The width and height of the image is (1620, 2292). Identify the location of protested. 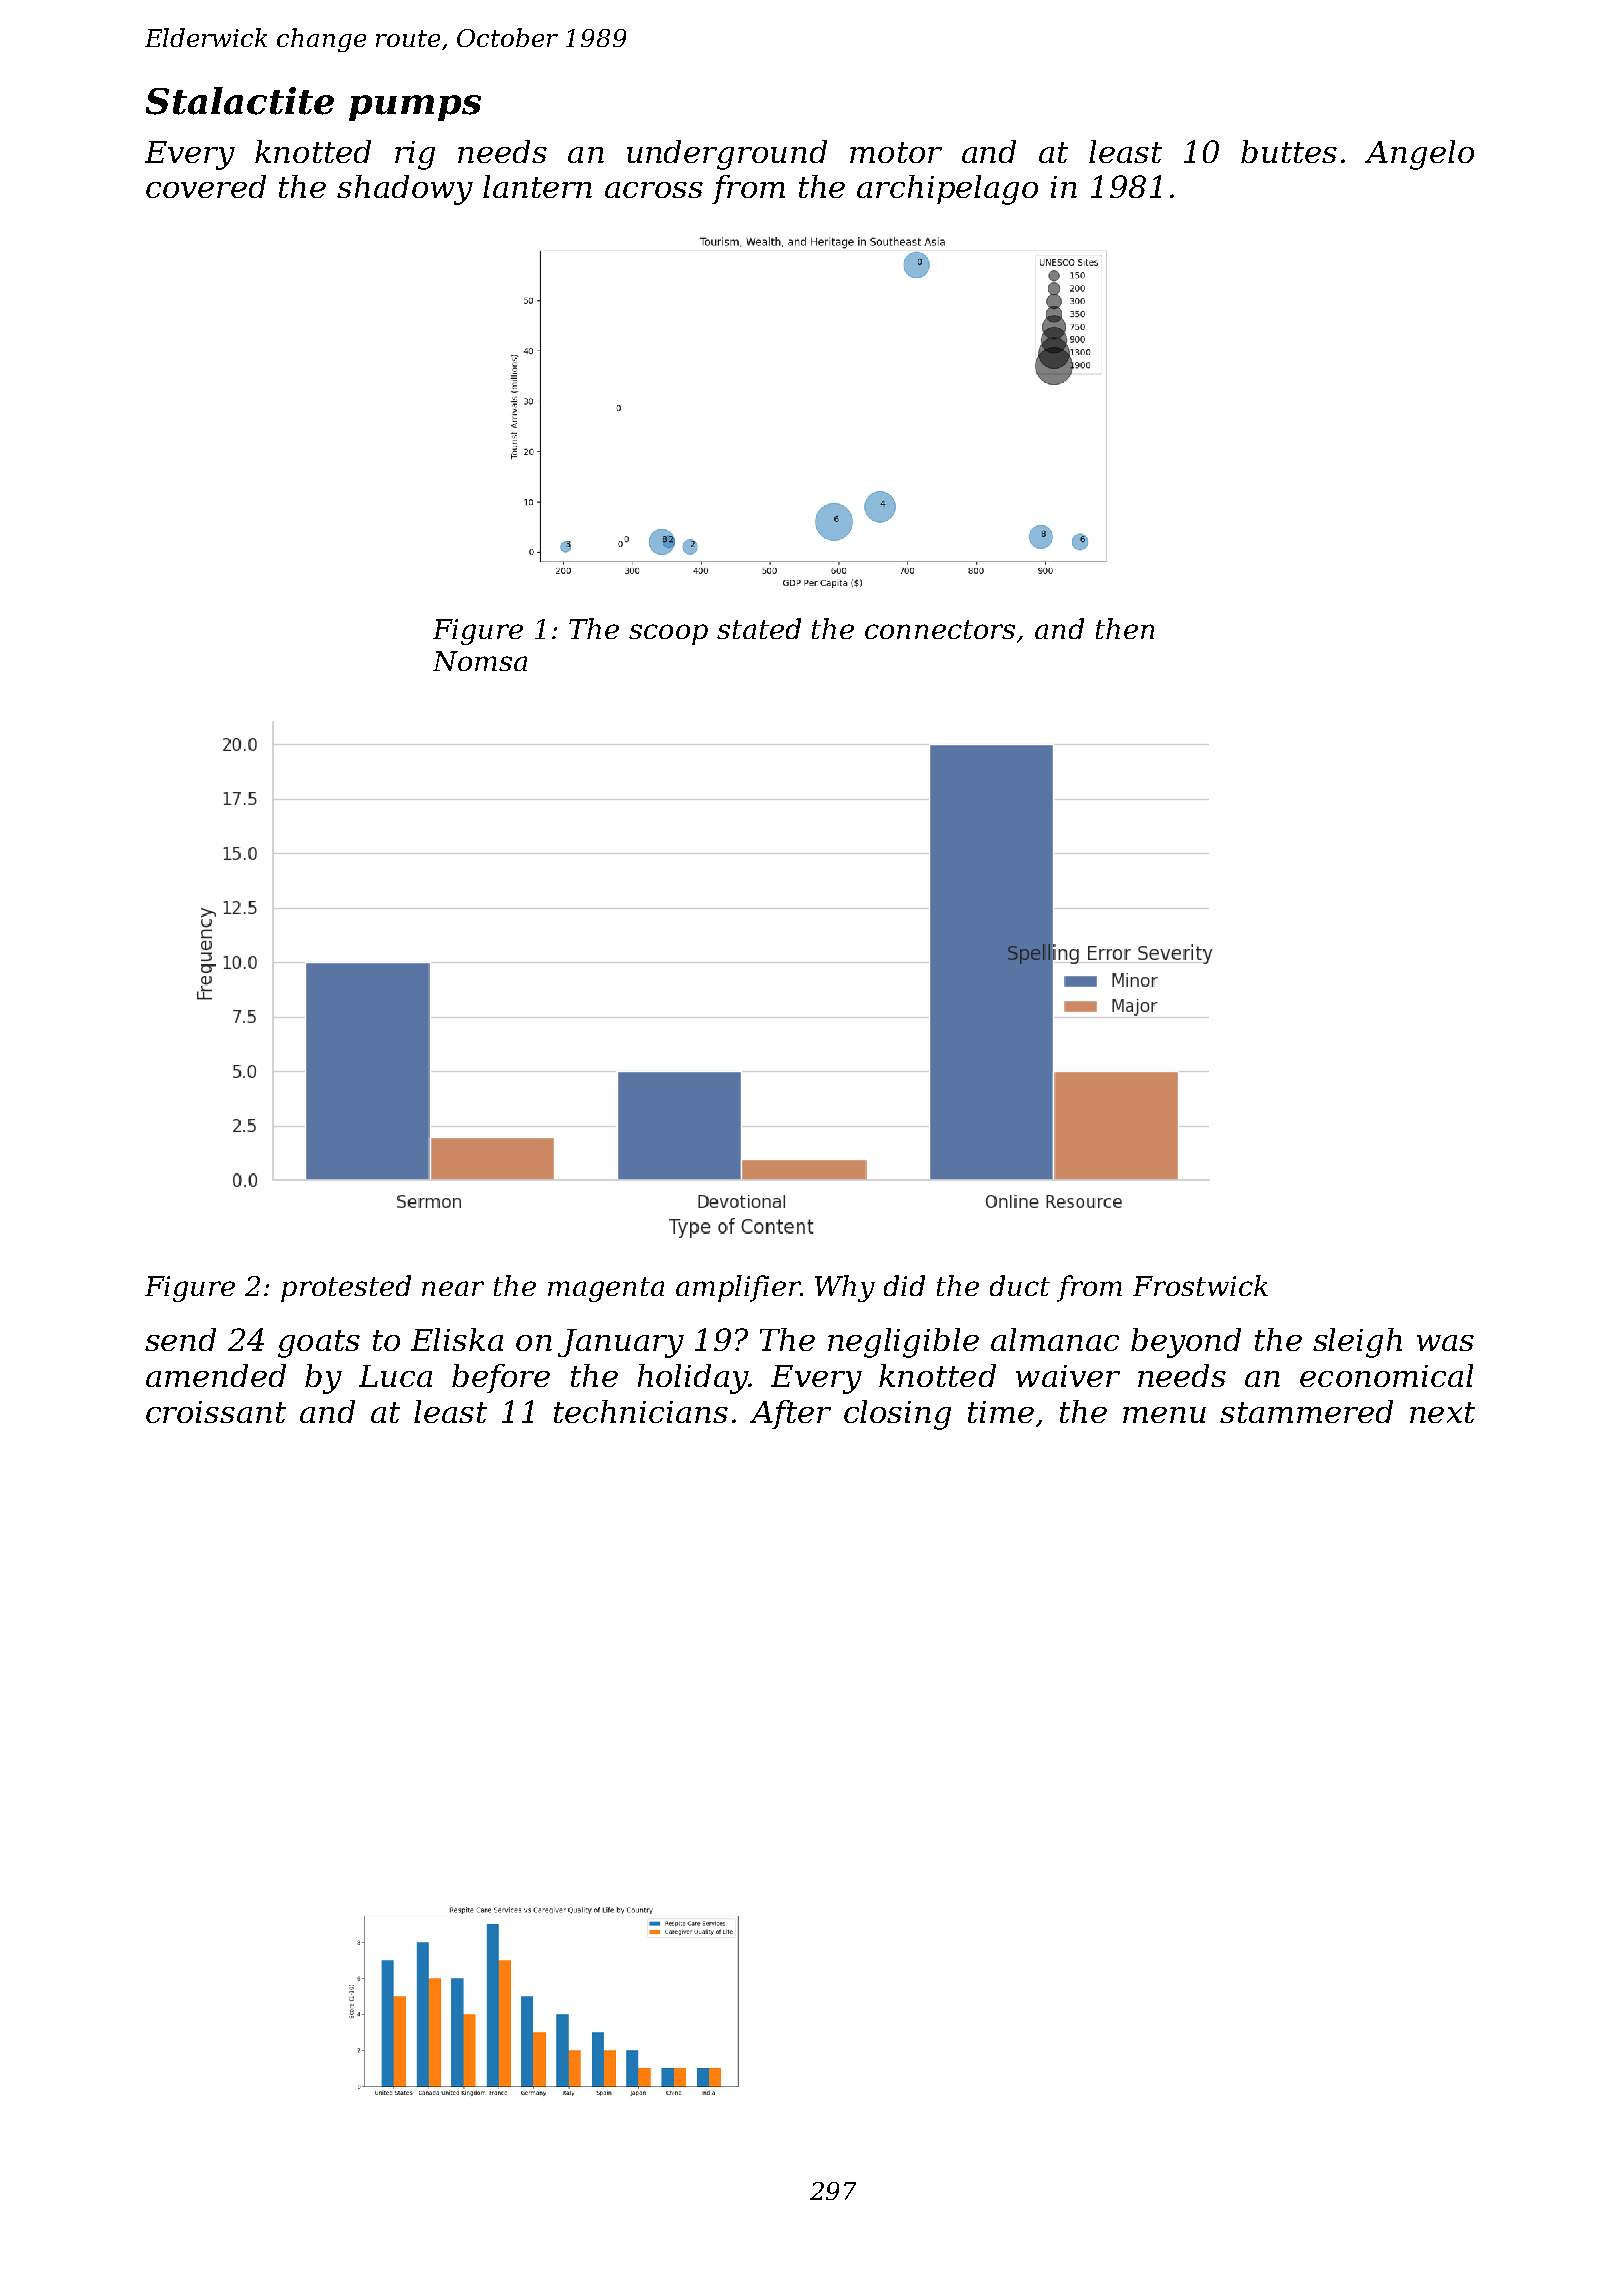
(346, 1288).
